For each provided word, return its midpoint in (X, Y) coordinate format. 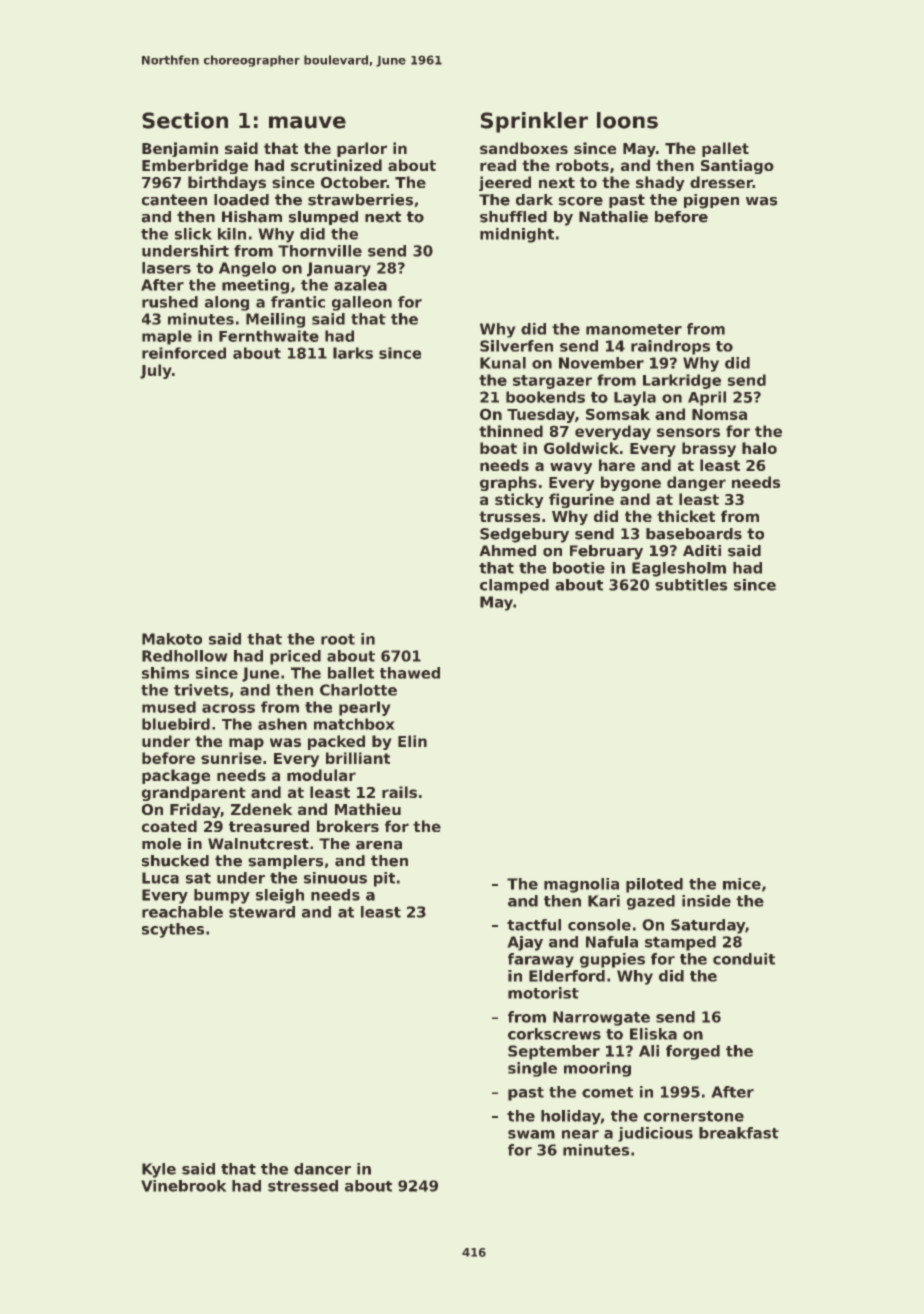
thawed (410, 673)
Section (185, 120)
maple (167, 337)
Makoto (172, 639)
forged (693, 1052)
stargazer (552, 382)
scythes (173, 930)
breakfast (739, 1133)
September (554, 1052)
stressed (303, 1186)
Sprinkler (534, 122)
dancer (322, 1169)
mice (742, 884)
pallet (725, 149)
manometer (634, 329)
